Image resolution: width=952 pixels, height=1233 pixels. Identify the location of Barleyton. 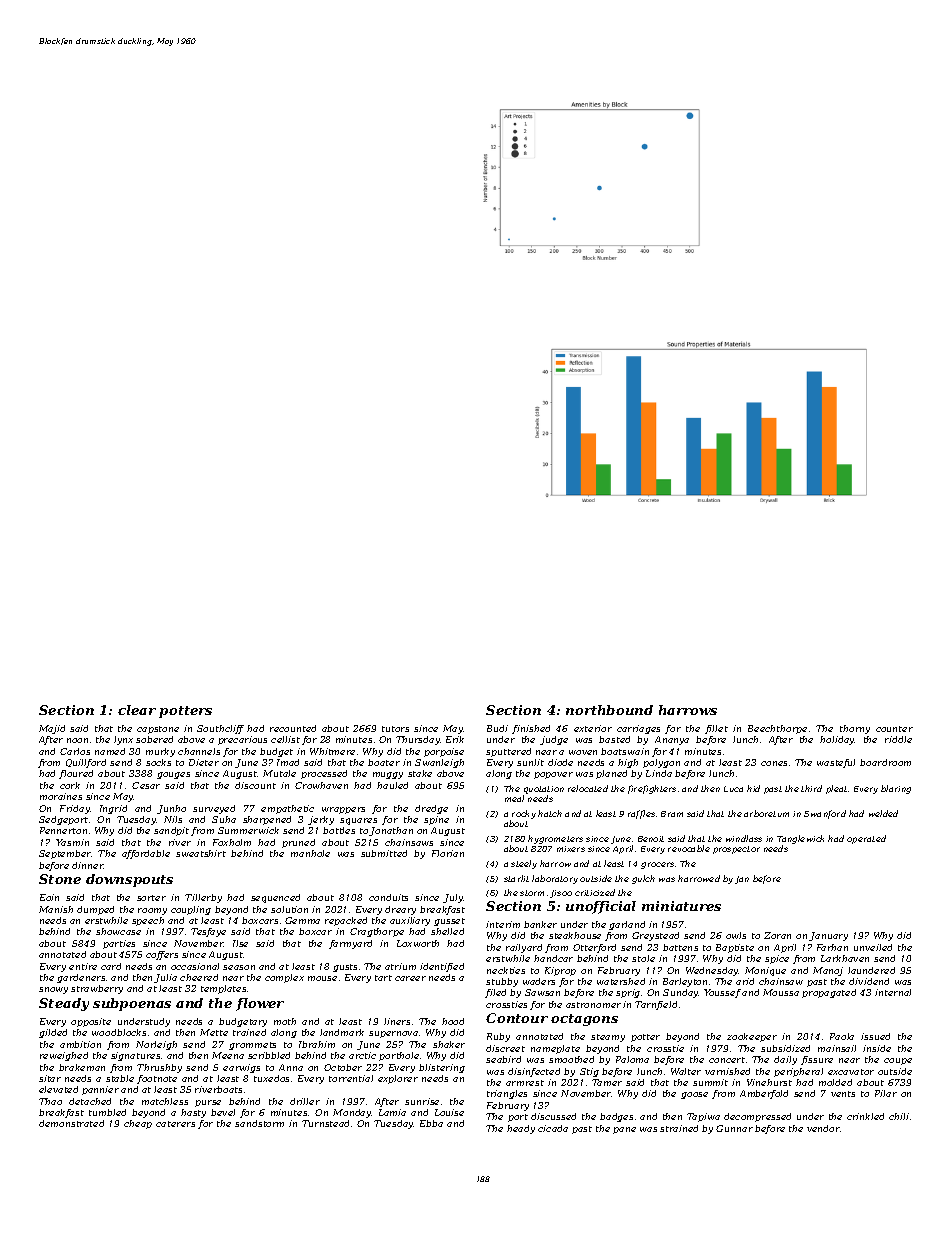
(685, 982).
